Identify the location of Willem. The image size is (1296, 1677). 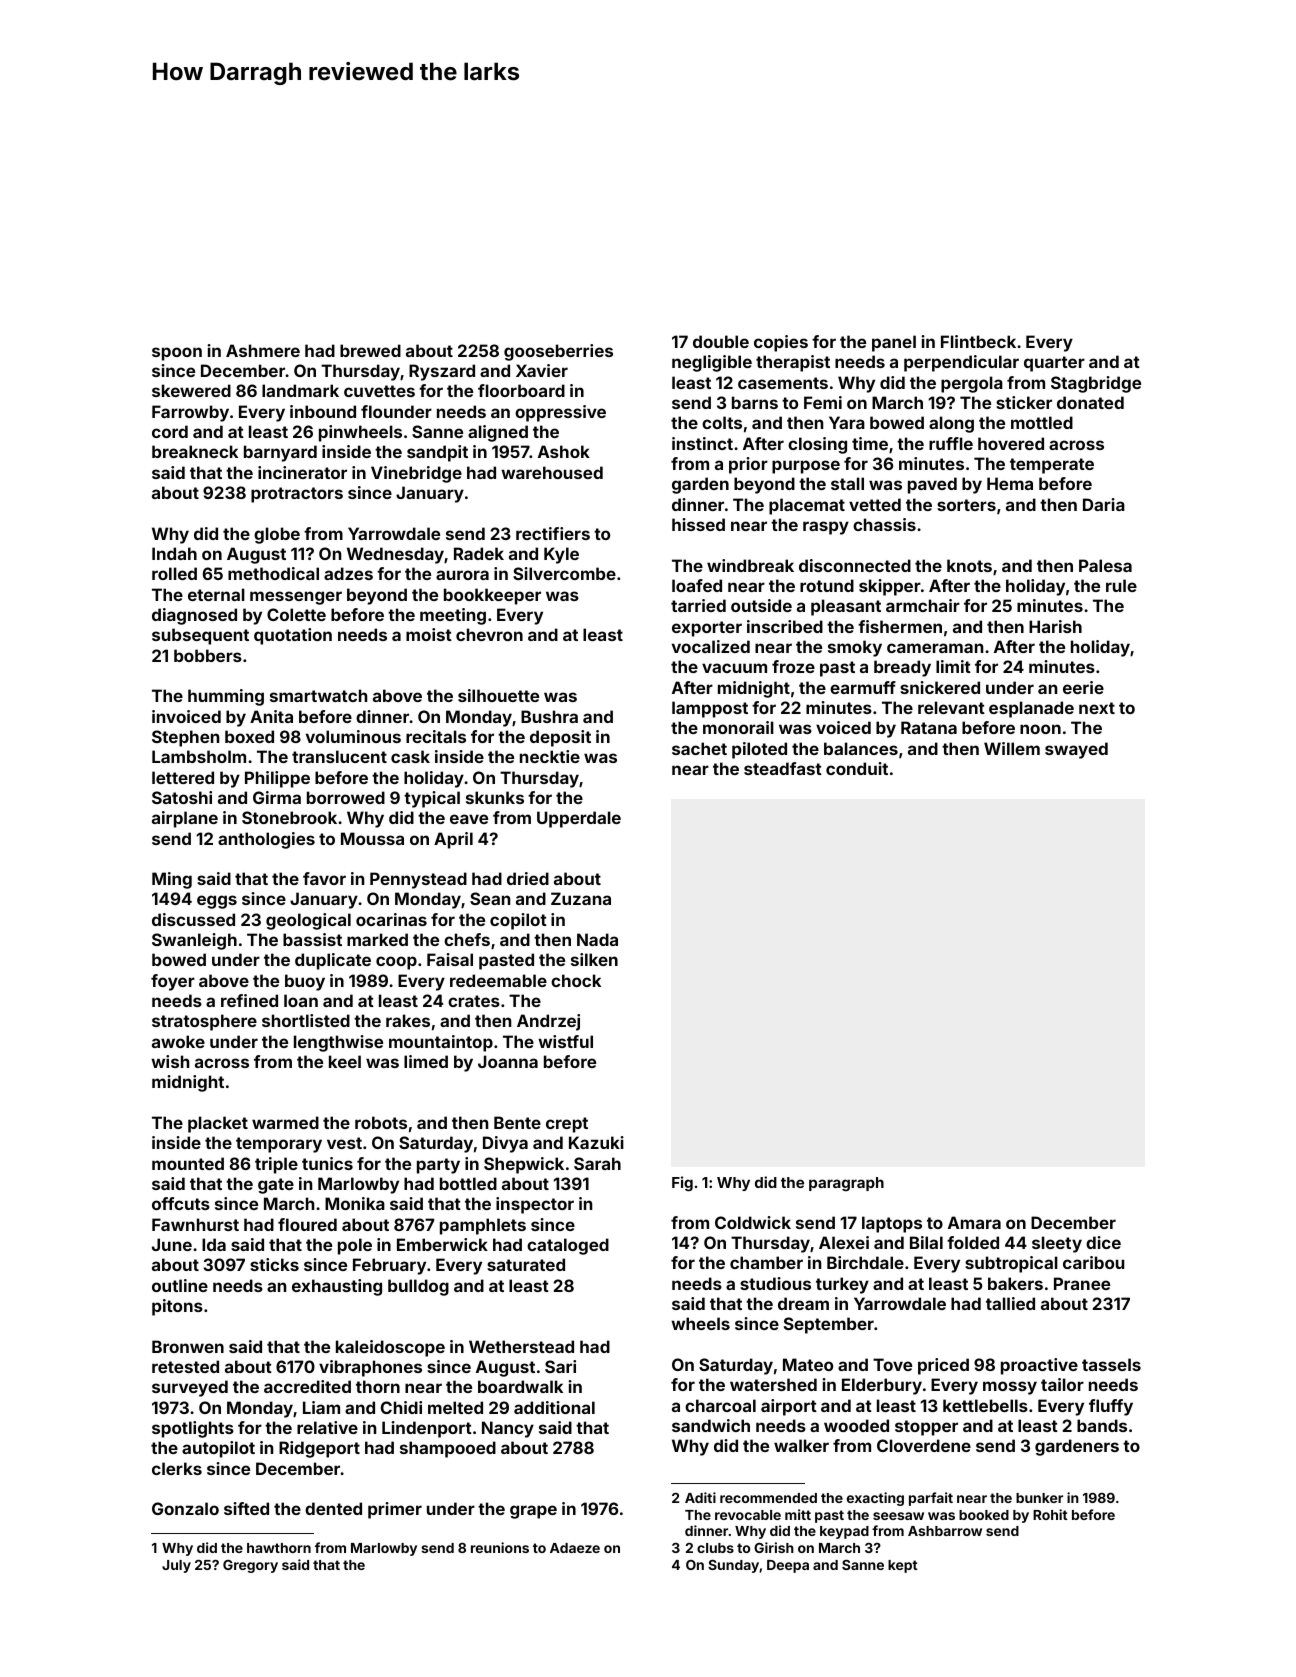
(1012, 748).
